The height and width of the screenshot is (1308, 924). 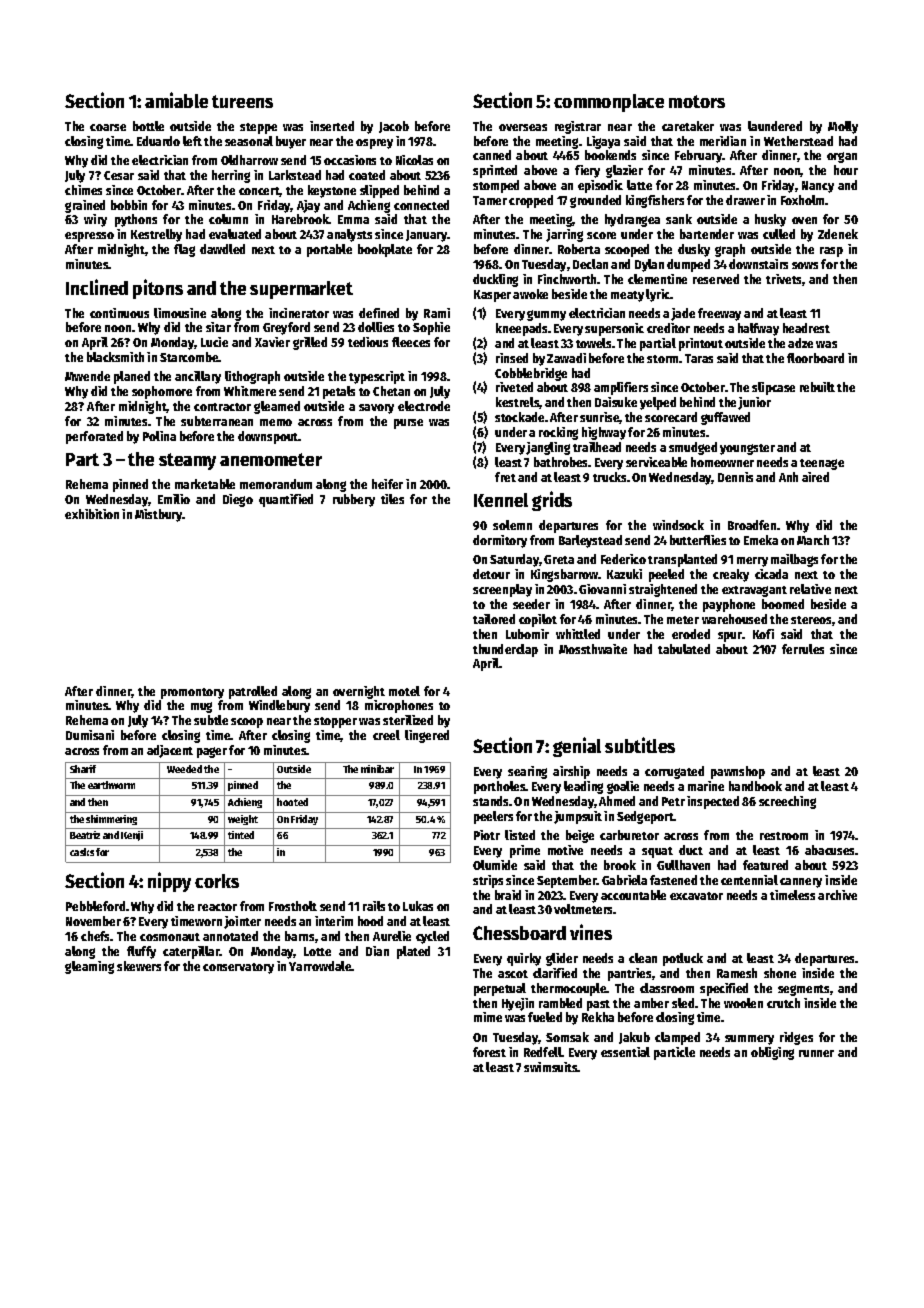 I want to click on interim, so click(x=334, y=921).
